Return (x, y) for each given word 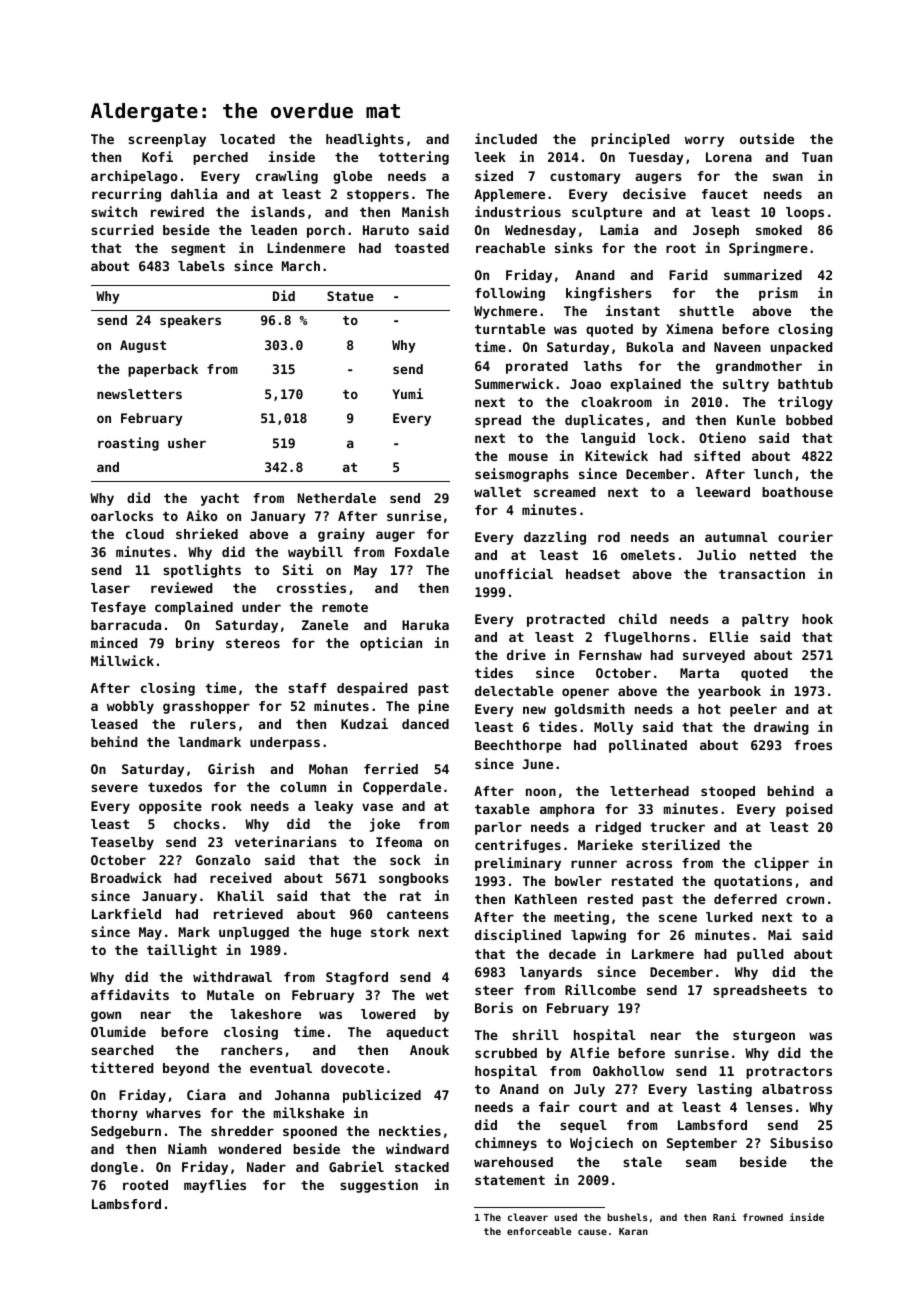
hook (817, 619)
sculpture (607, 213)
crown (805, 900)
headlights (365, 140)
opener (585, 693)
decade (572, 954)
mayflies (215, 1186)
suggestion (379, 1186)
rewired (177, 211)
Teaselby (122, 843)
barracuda (126, 625)
